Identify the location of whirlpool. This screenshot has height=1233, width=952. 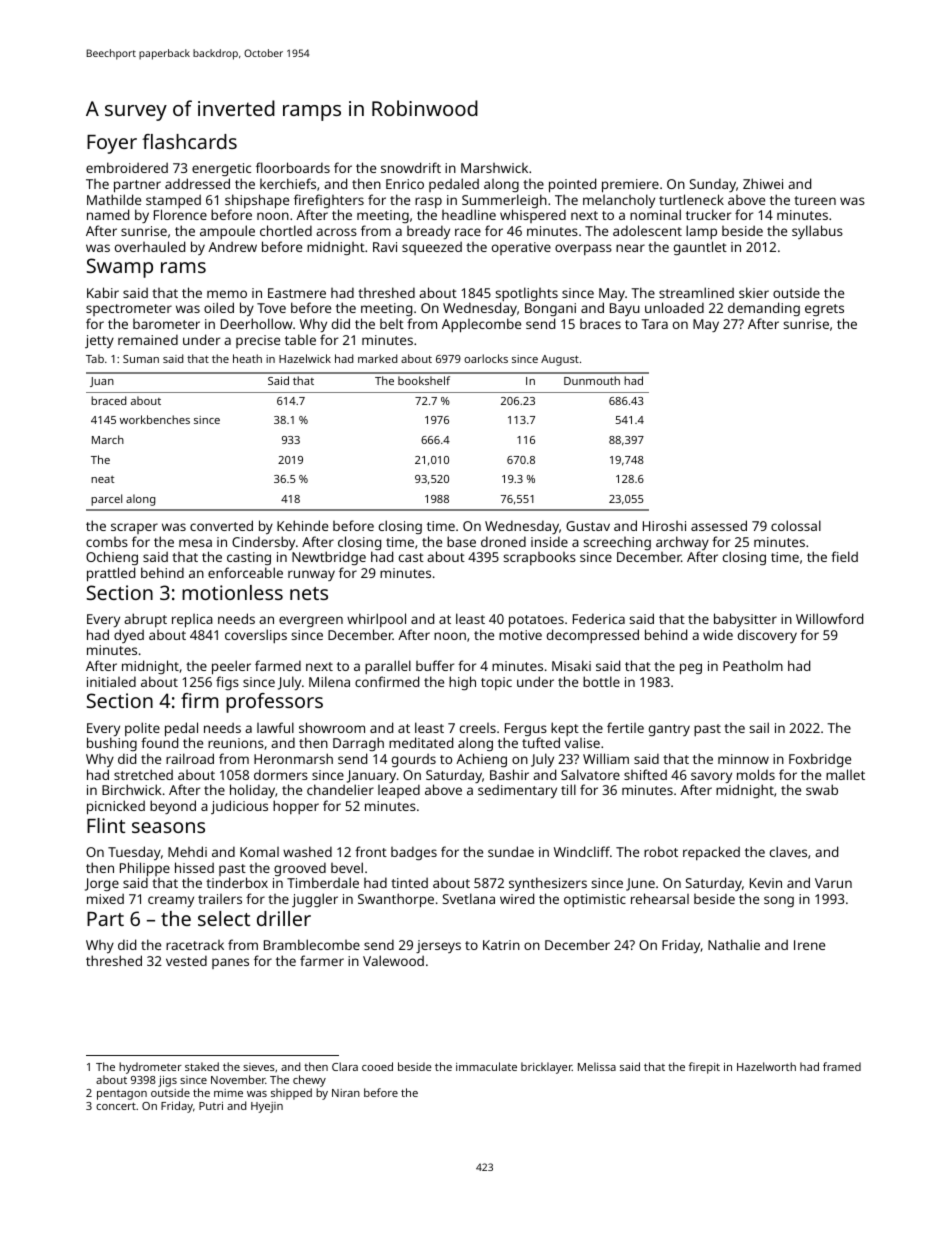
(376, 620).
